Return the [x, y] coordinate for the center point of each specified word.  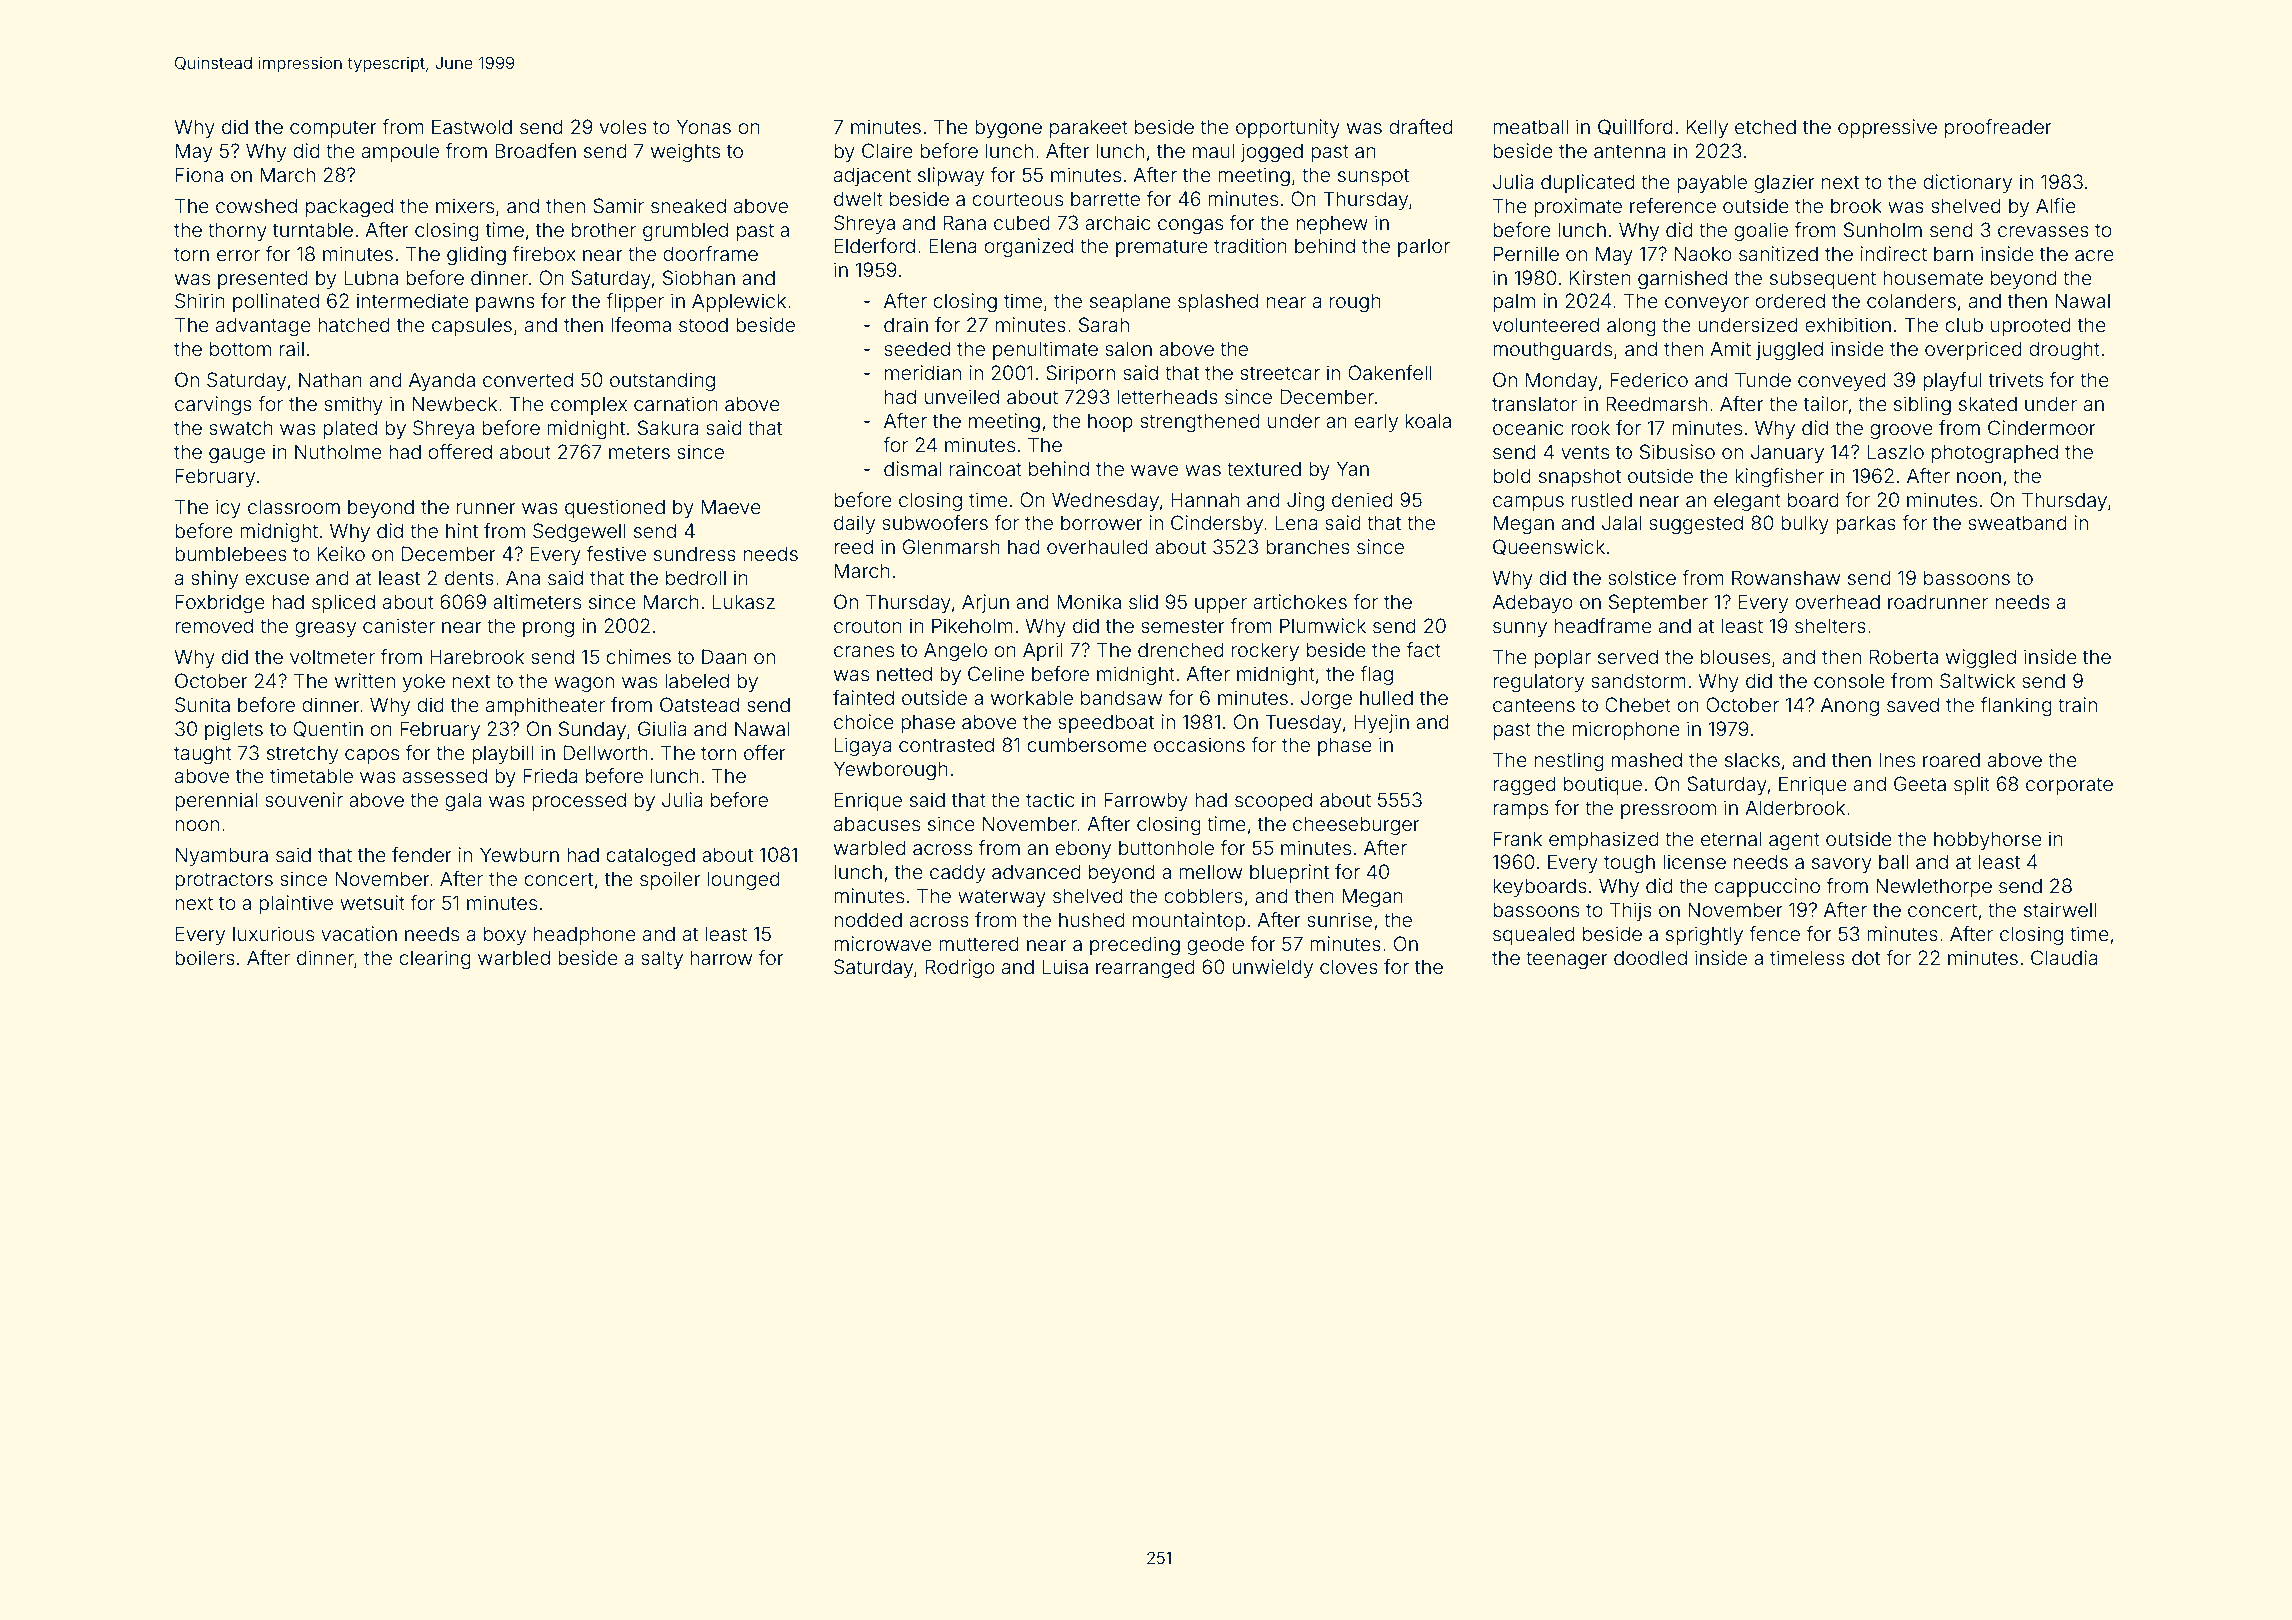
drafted [1421, 126]
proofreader [1998, 128]
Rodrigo [960, 969]
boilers [205, 957]
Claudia [2064, 957]
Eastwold [472, 126]
